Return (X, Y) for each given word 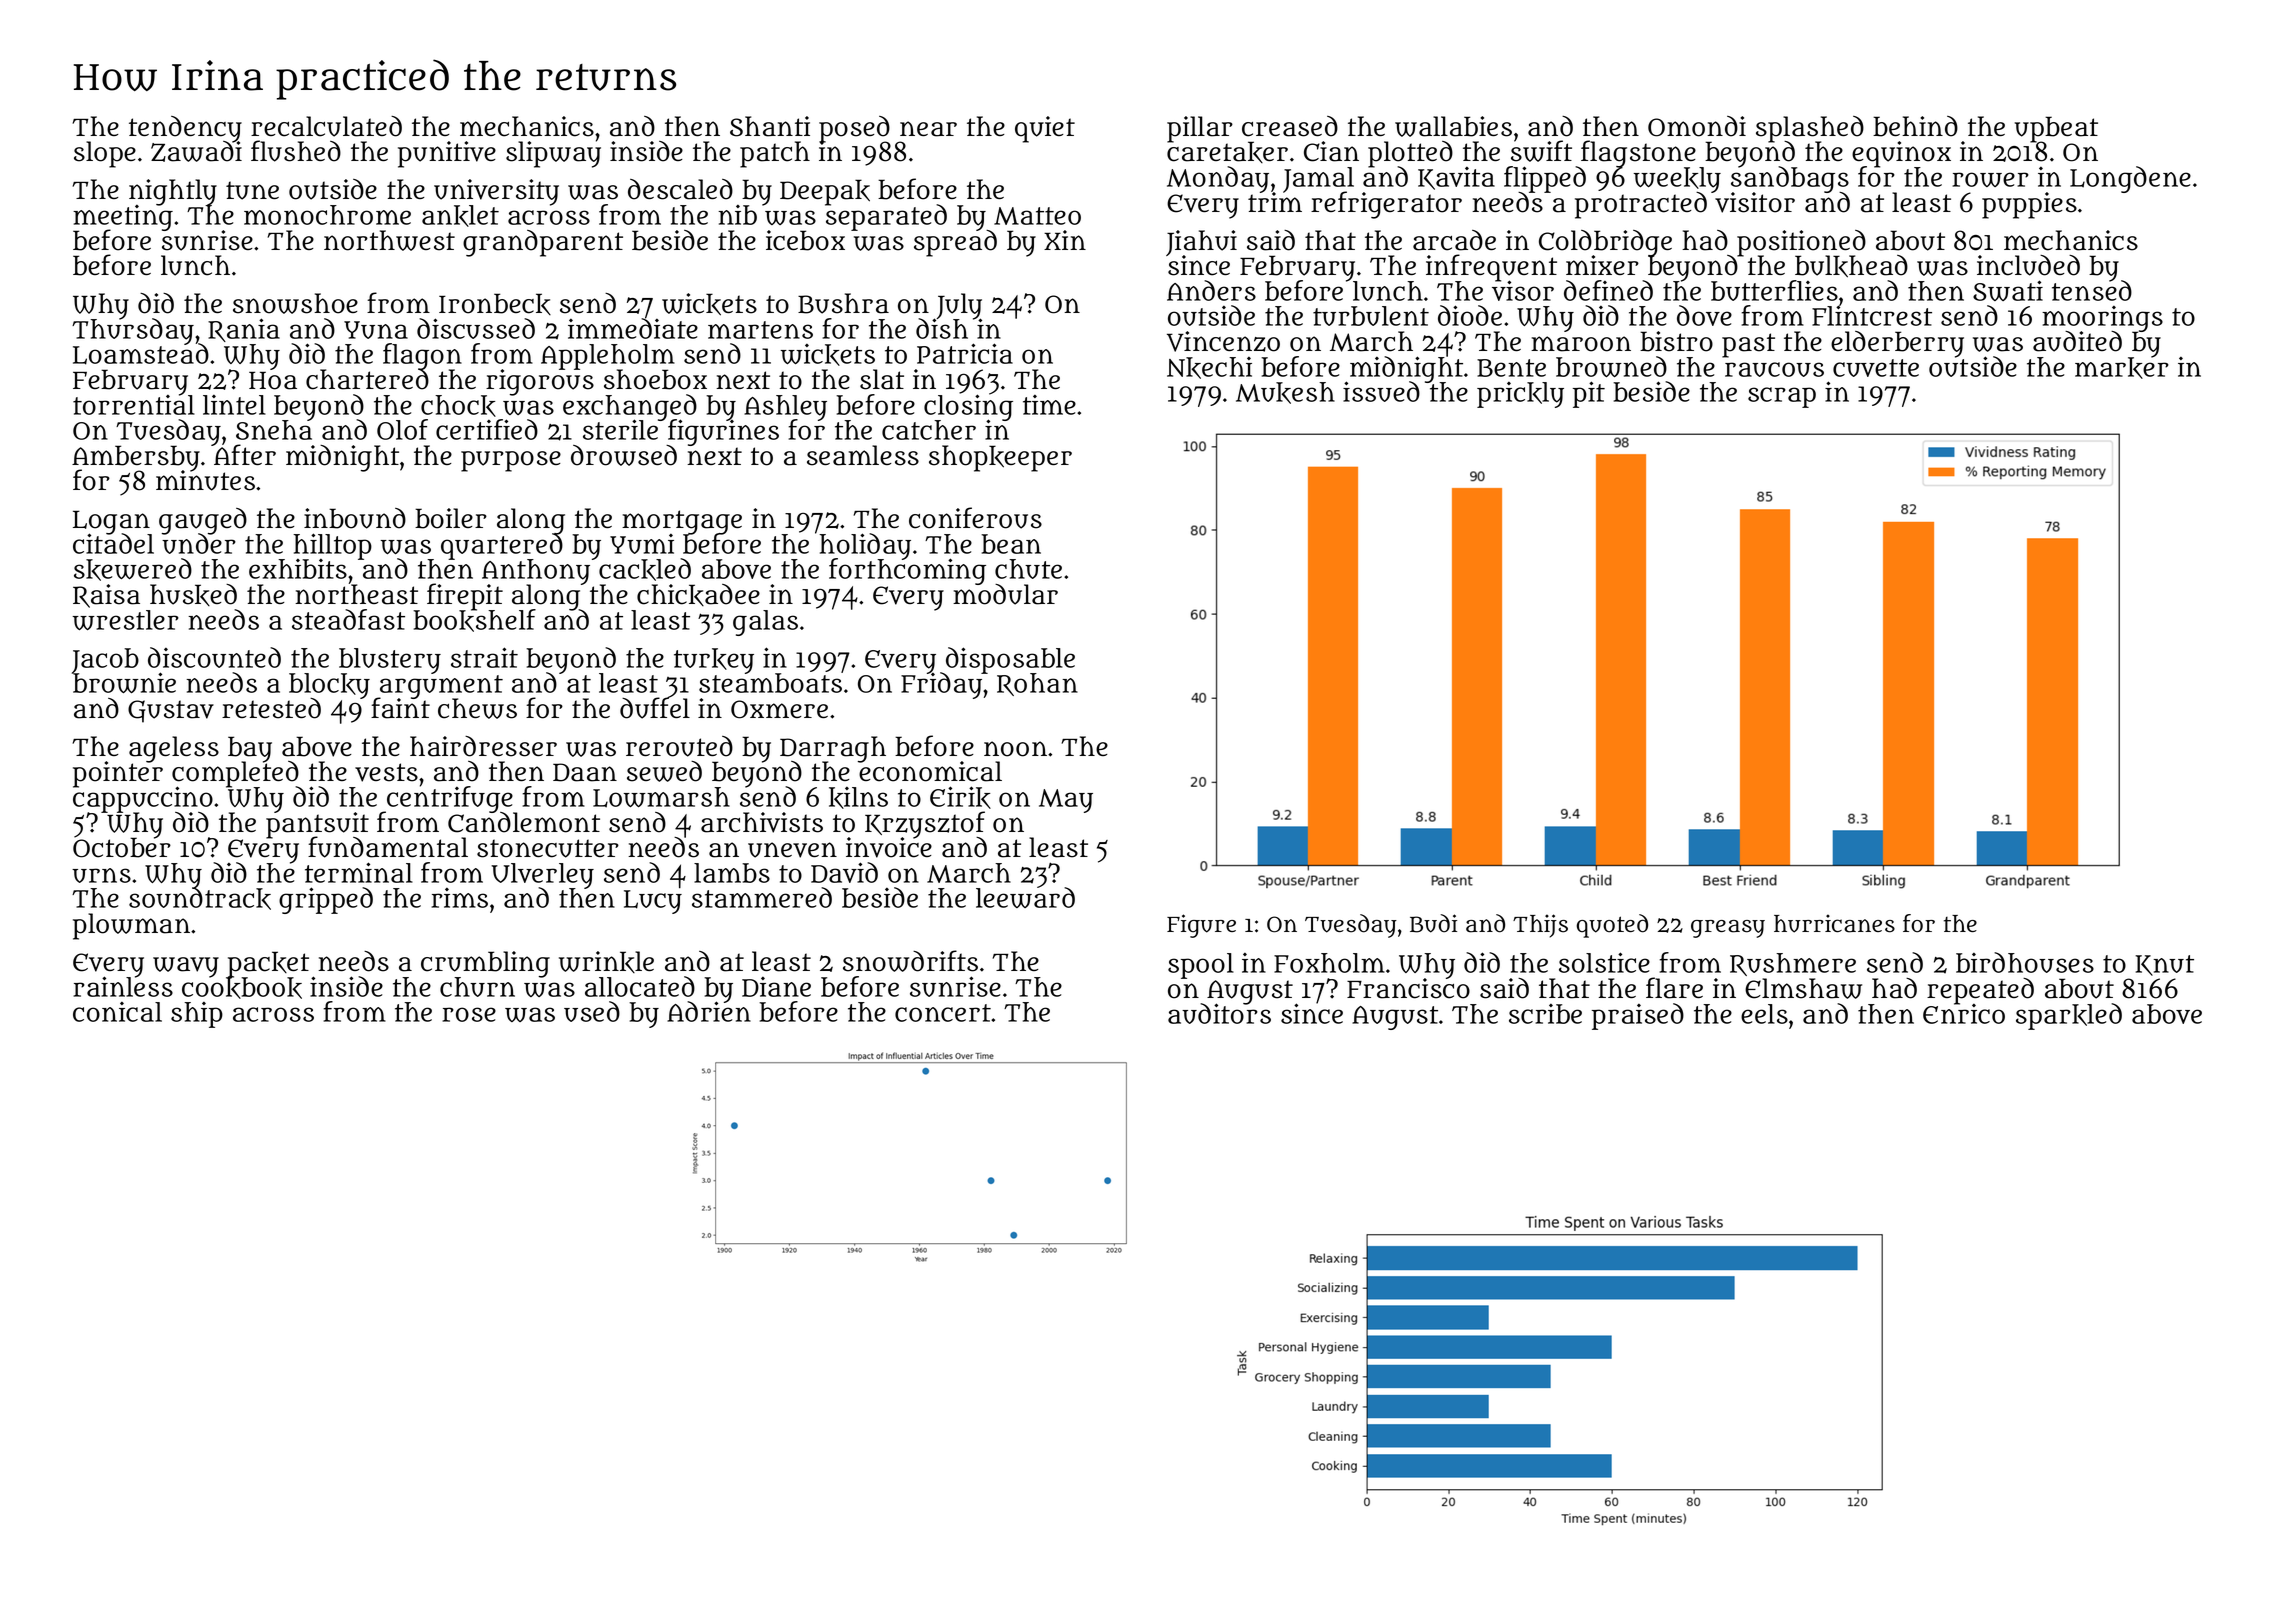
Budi (1433, 923)
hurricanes (1834, 923)
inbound (355, 518)
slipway (553, 155)
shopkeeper (1000, 458)
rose (469, 1014)
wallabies (1453, 126)
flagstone (1638, 153)
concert (943, 1013)
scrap (1782, 397)
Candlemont (524, 823)
